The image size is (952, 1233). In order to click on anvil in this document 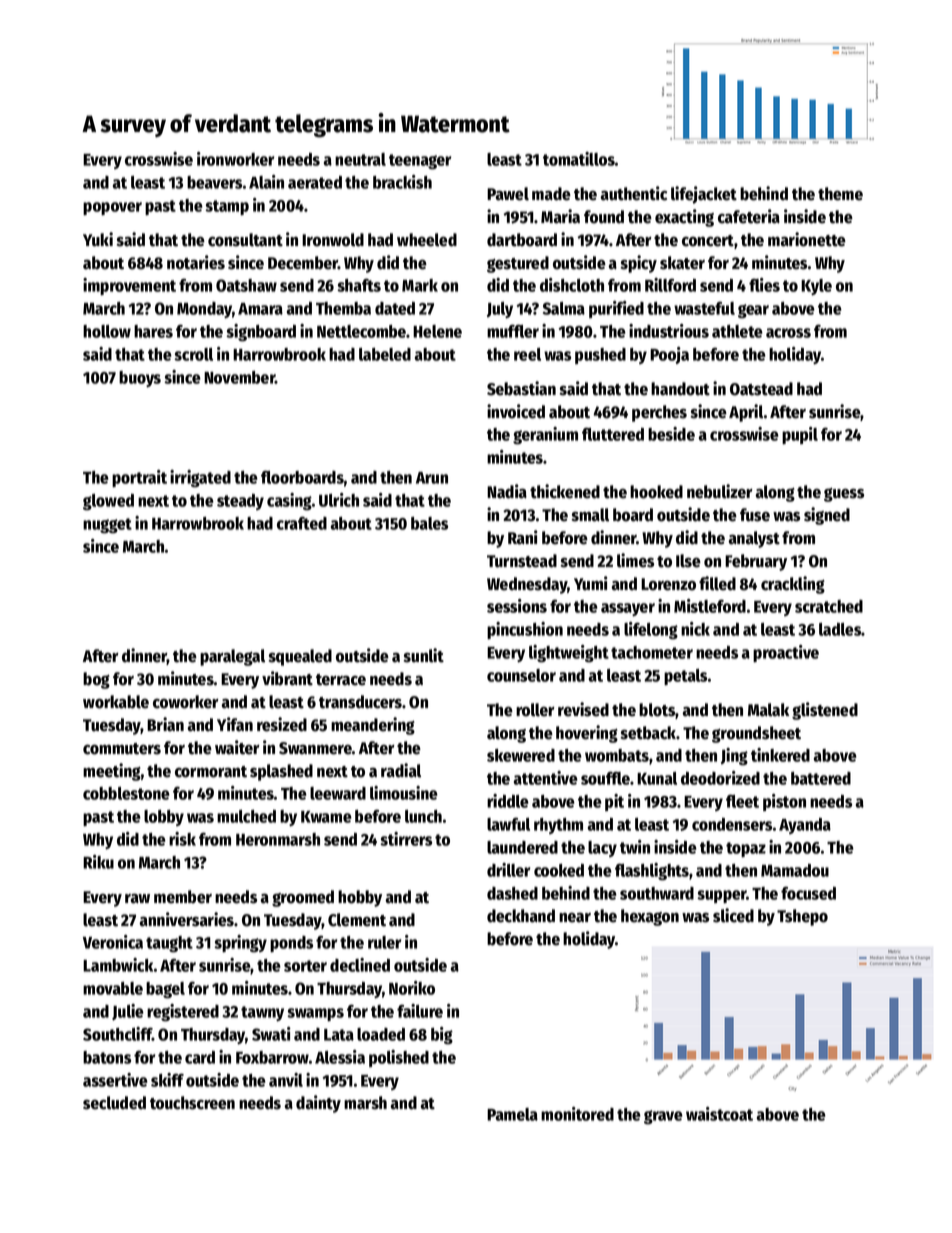, I will do `click(286, 1080)`.
